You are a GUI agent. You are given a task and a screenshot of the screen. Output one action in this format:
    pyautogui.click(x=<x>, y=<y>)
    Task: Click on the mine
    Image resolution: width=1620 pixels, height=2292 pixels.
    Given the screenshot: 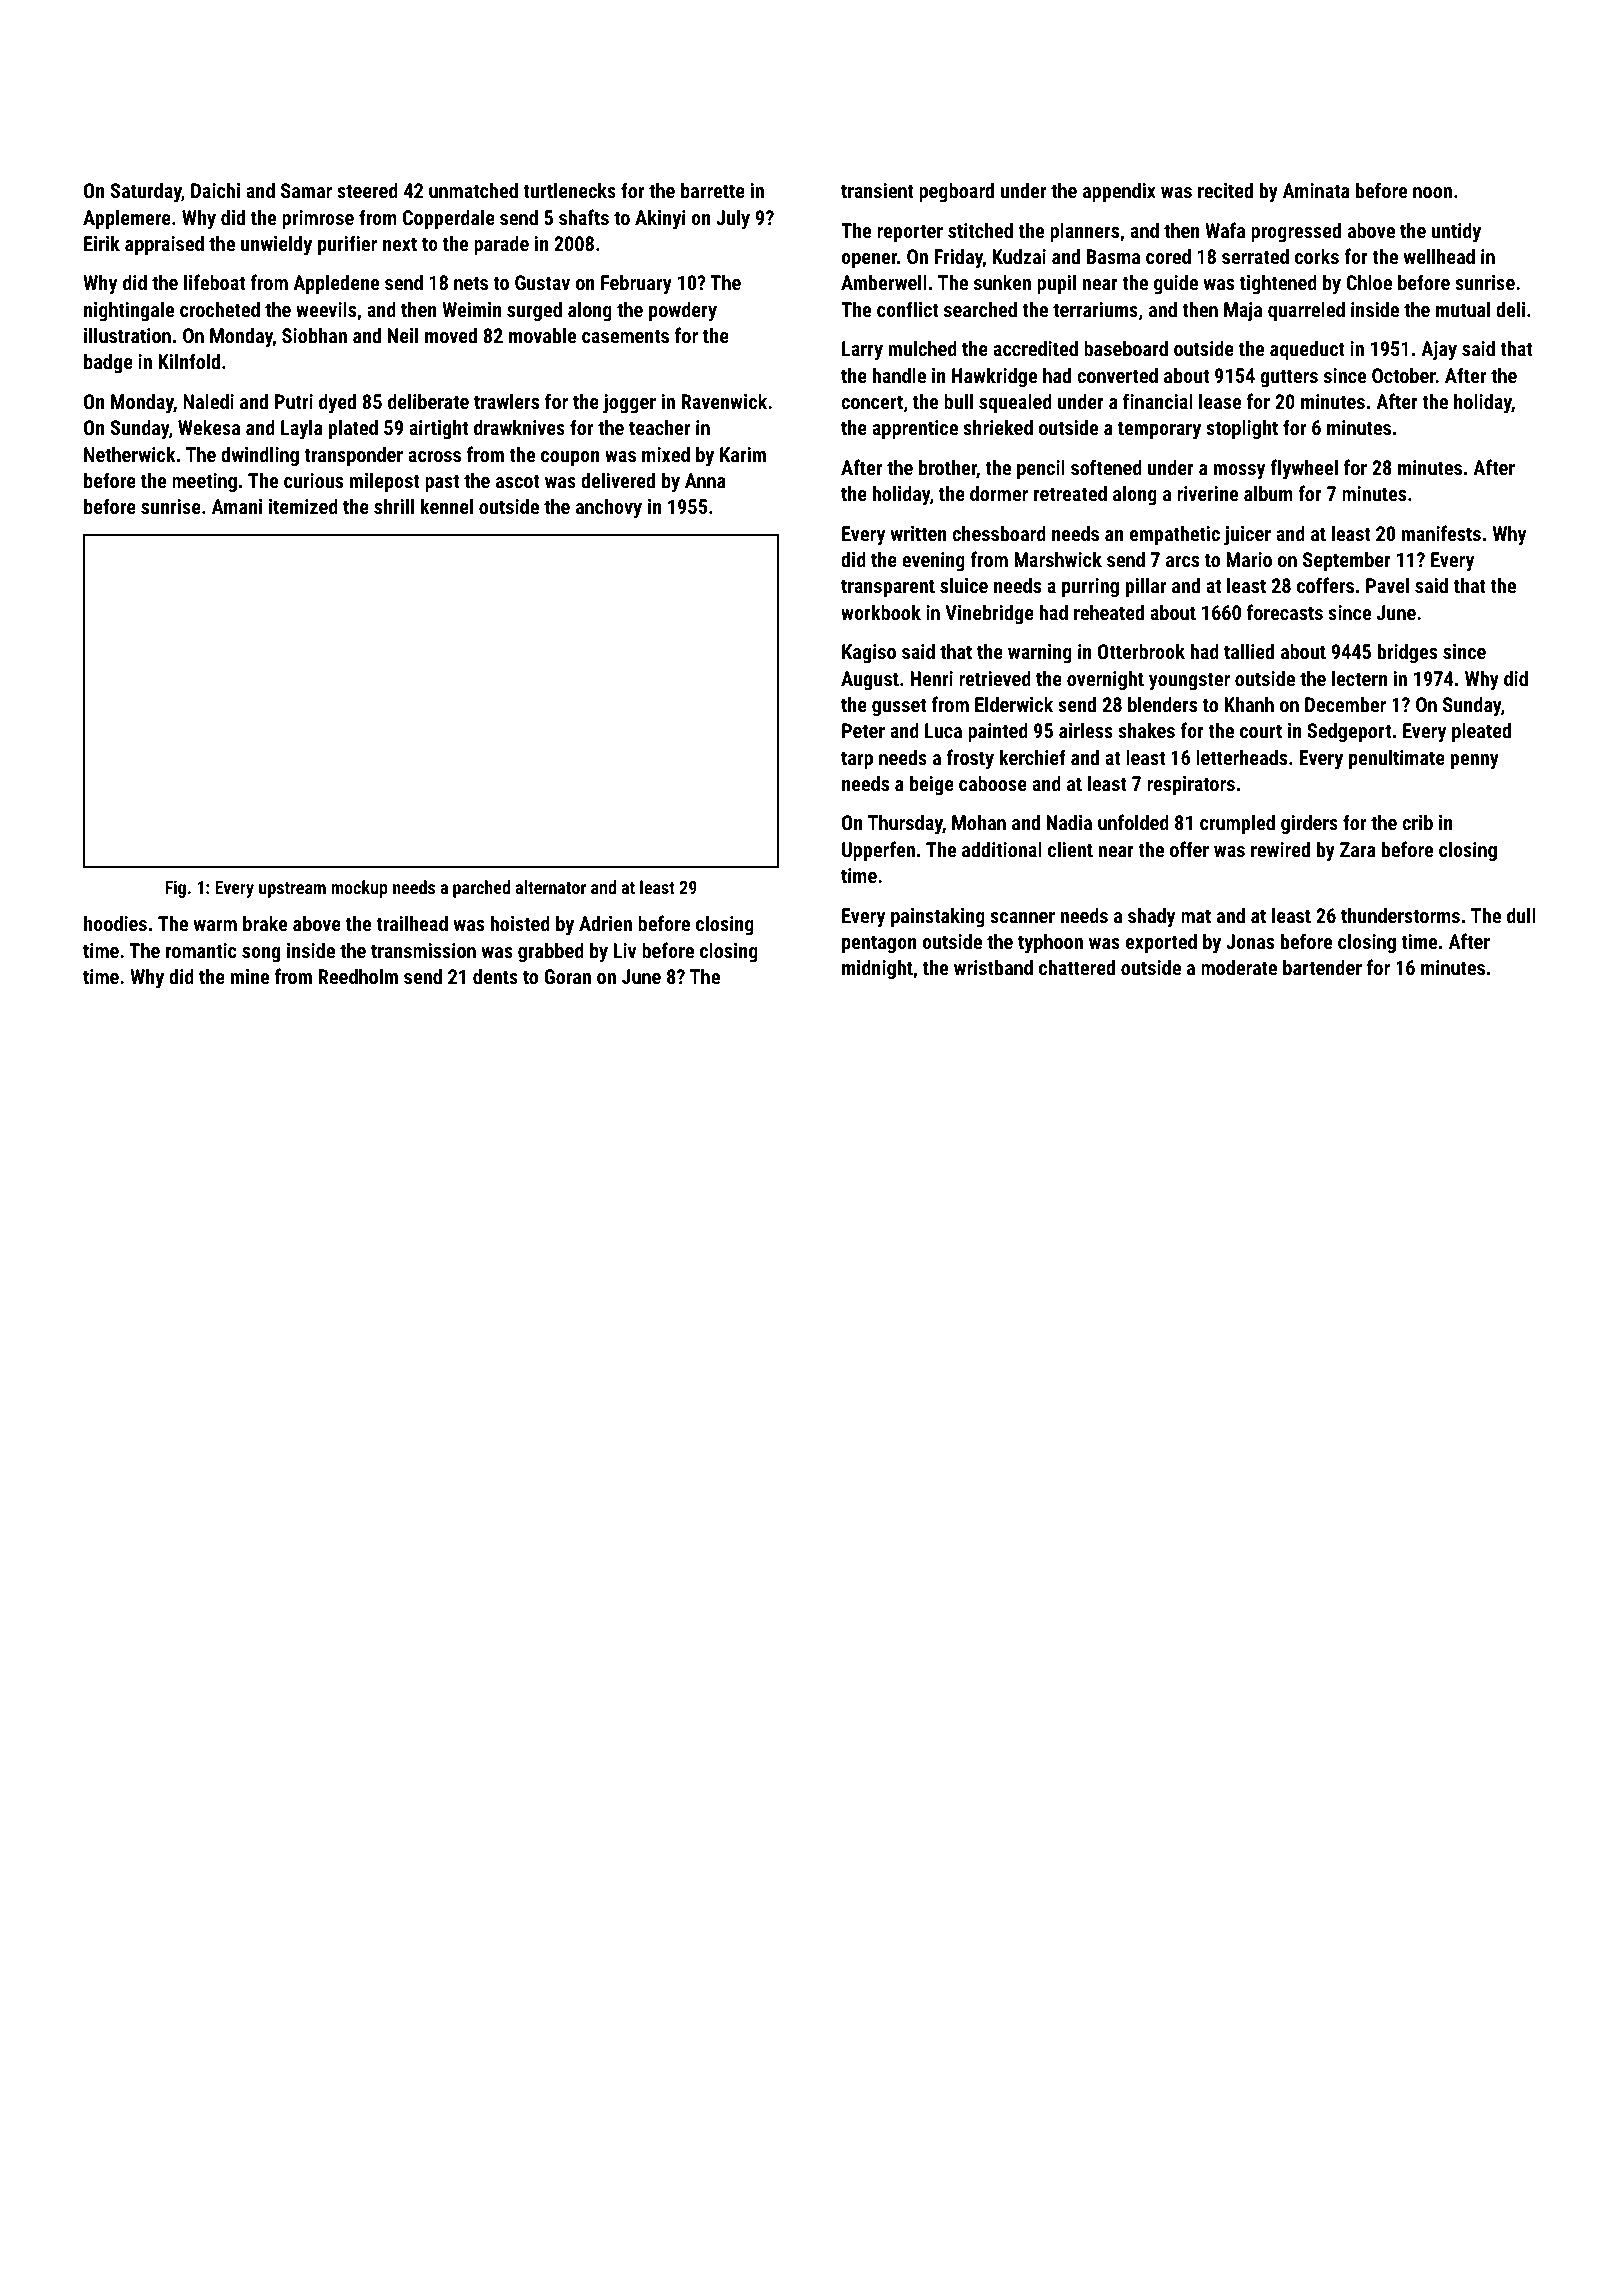 What is the action you would take?
    pyautogui.click(x=250, y=976)
